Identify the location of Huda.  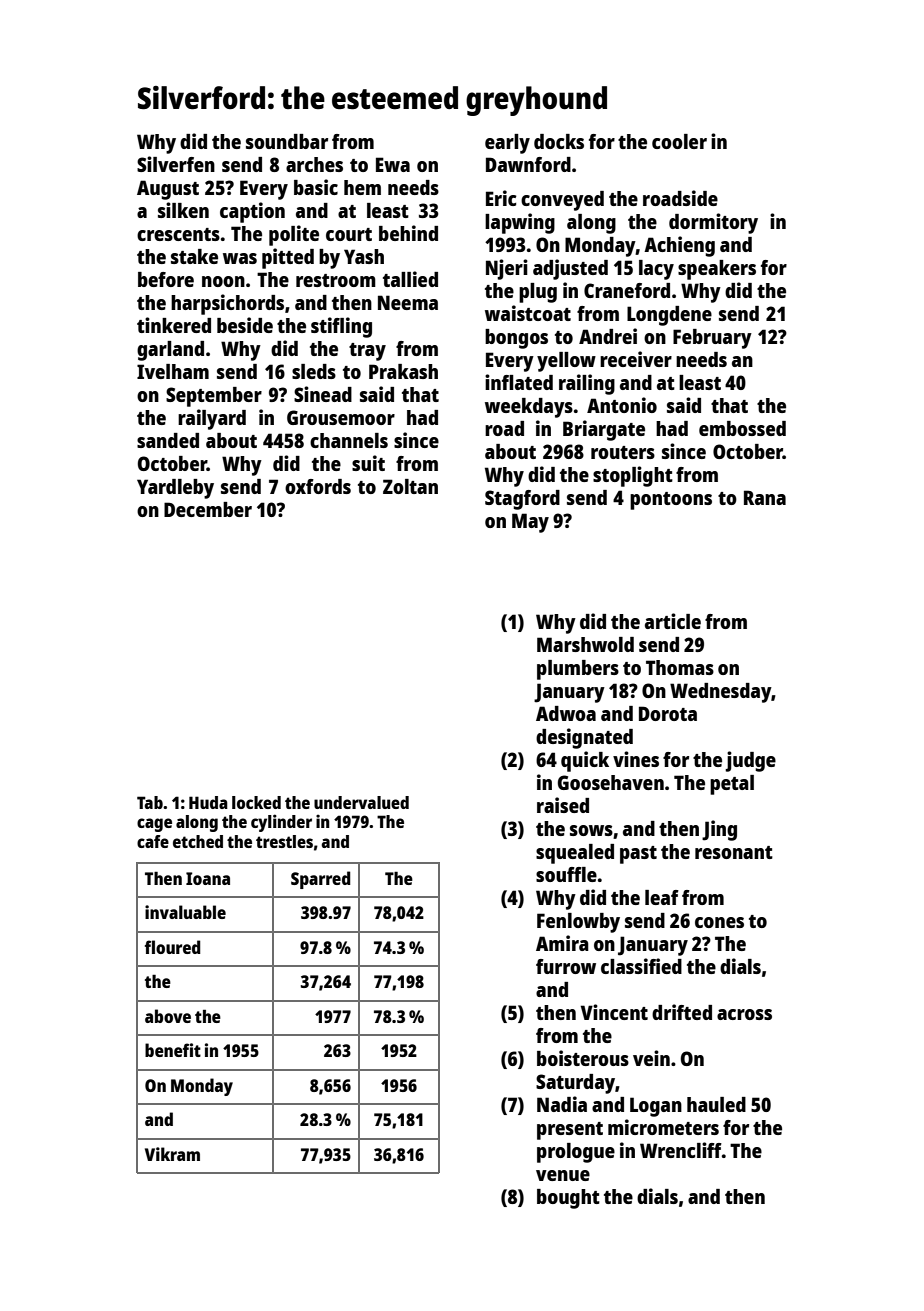
(208, 802).
